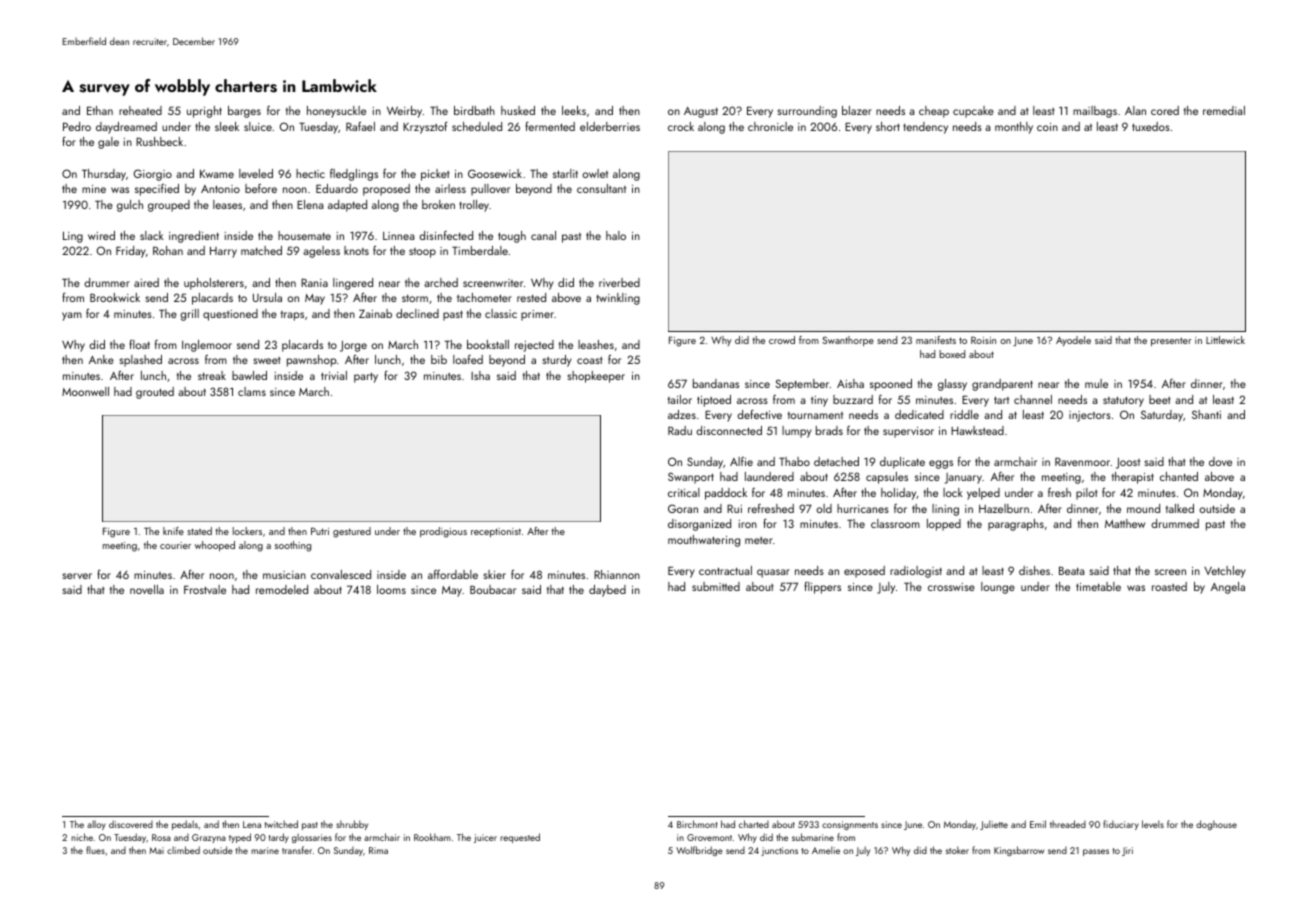 This document has height=924, width=1308. Describe the element at coordinates (252, 391) in the document. I see `clams` at that location.
